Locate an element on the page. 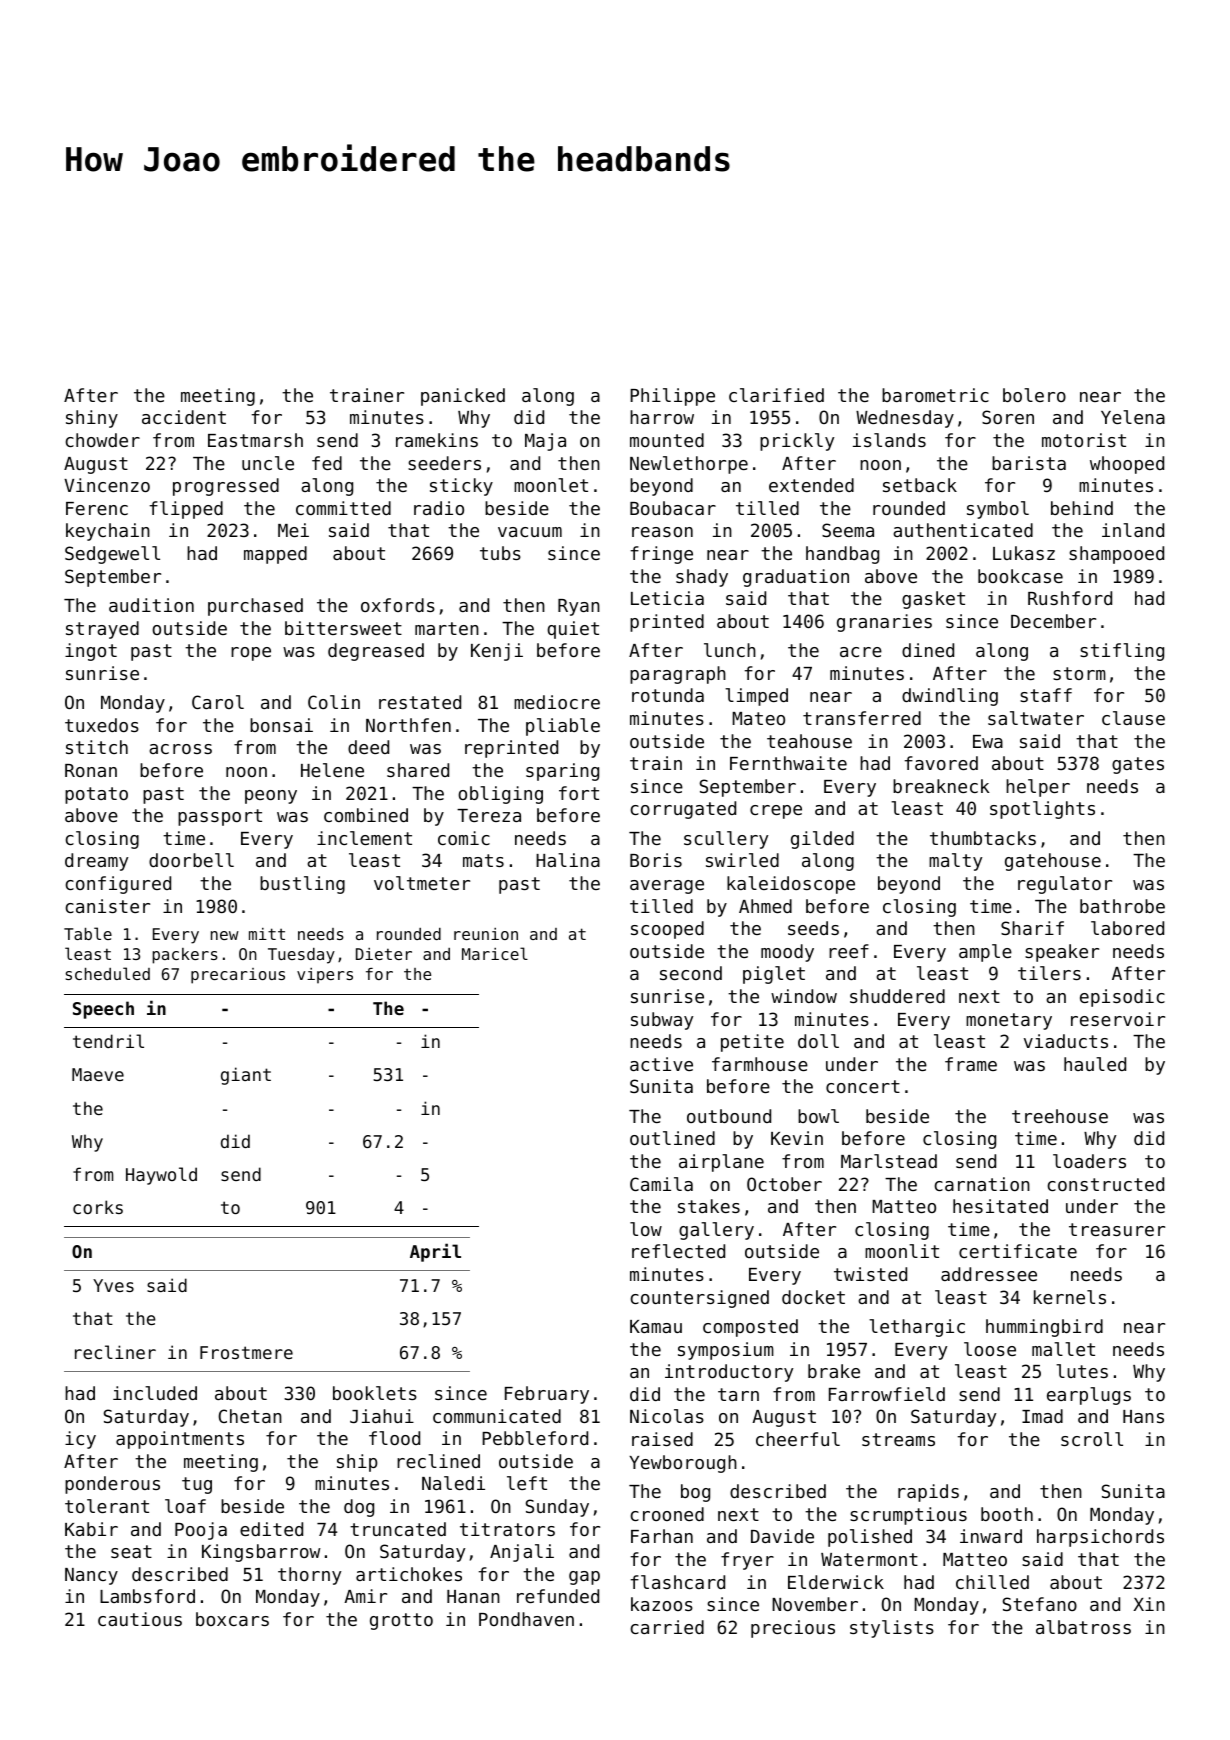 Image resolution: width=1230 pixels, height=1740 pixels. across is located at coordinates (180, 749).
